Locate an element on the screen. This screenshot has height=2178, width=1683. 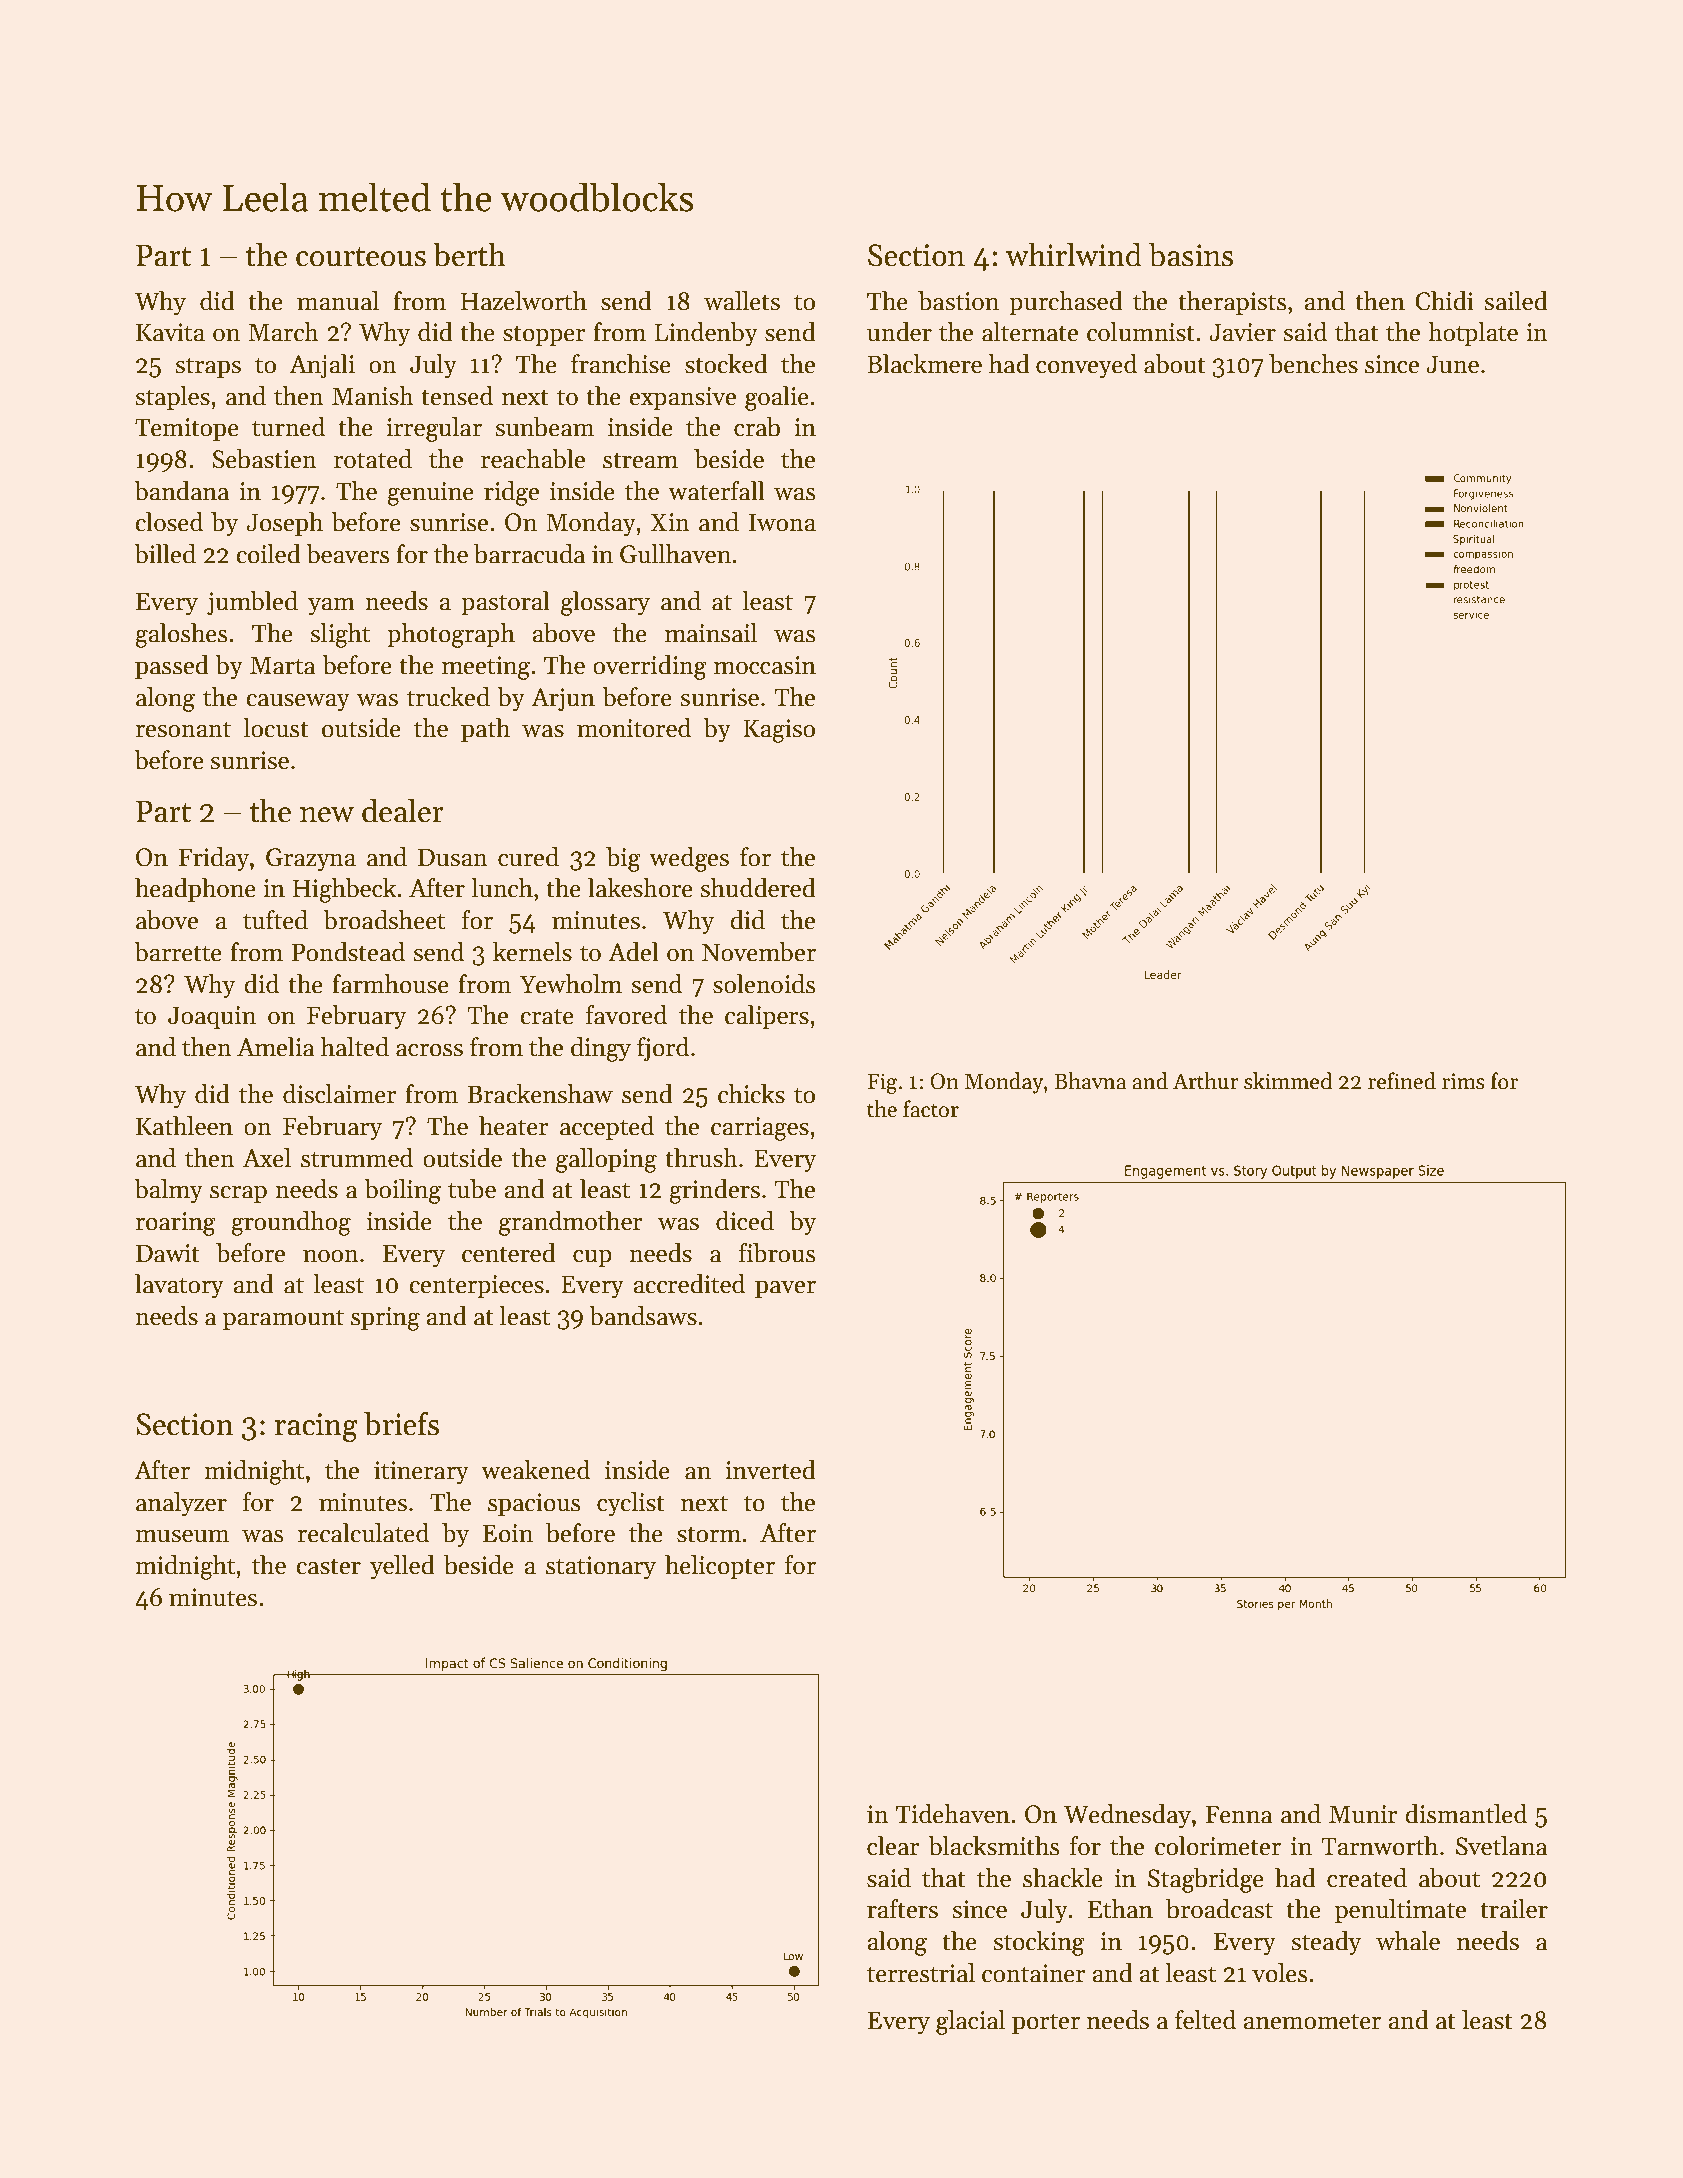
skimmed is located at coordinates (1288, 1081).
